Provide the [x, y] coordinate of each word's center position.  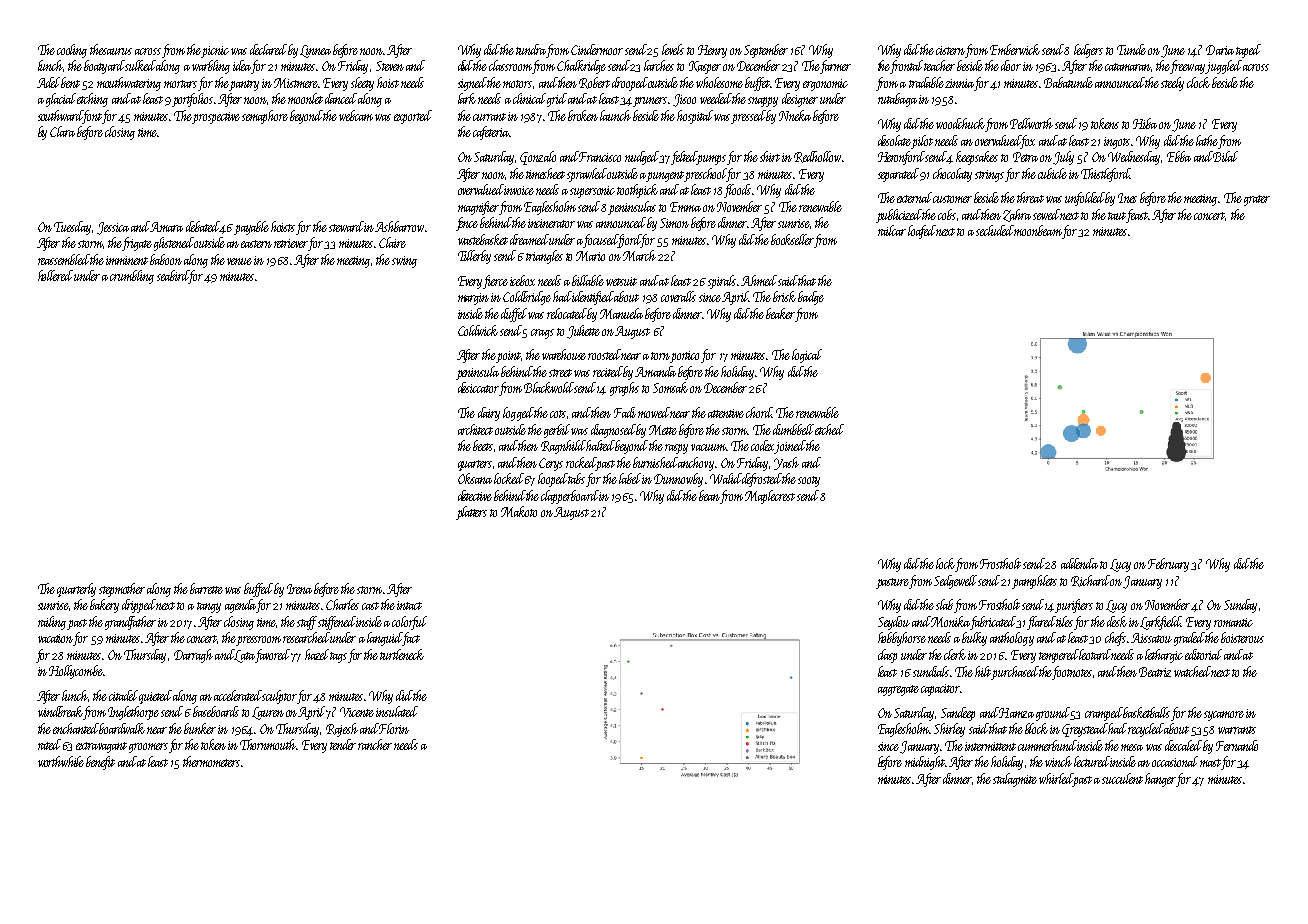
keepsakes [977, 158]
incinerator [551, 223]
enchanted [76, 728]
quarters [475, 465]
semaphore [265, 117]
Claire [392, 242]
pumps [712, 160]
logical [807, 356]
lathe [1207, 140]
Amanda [655, 371]
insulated [397, 711]
